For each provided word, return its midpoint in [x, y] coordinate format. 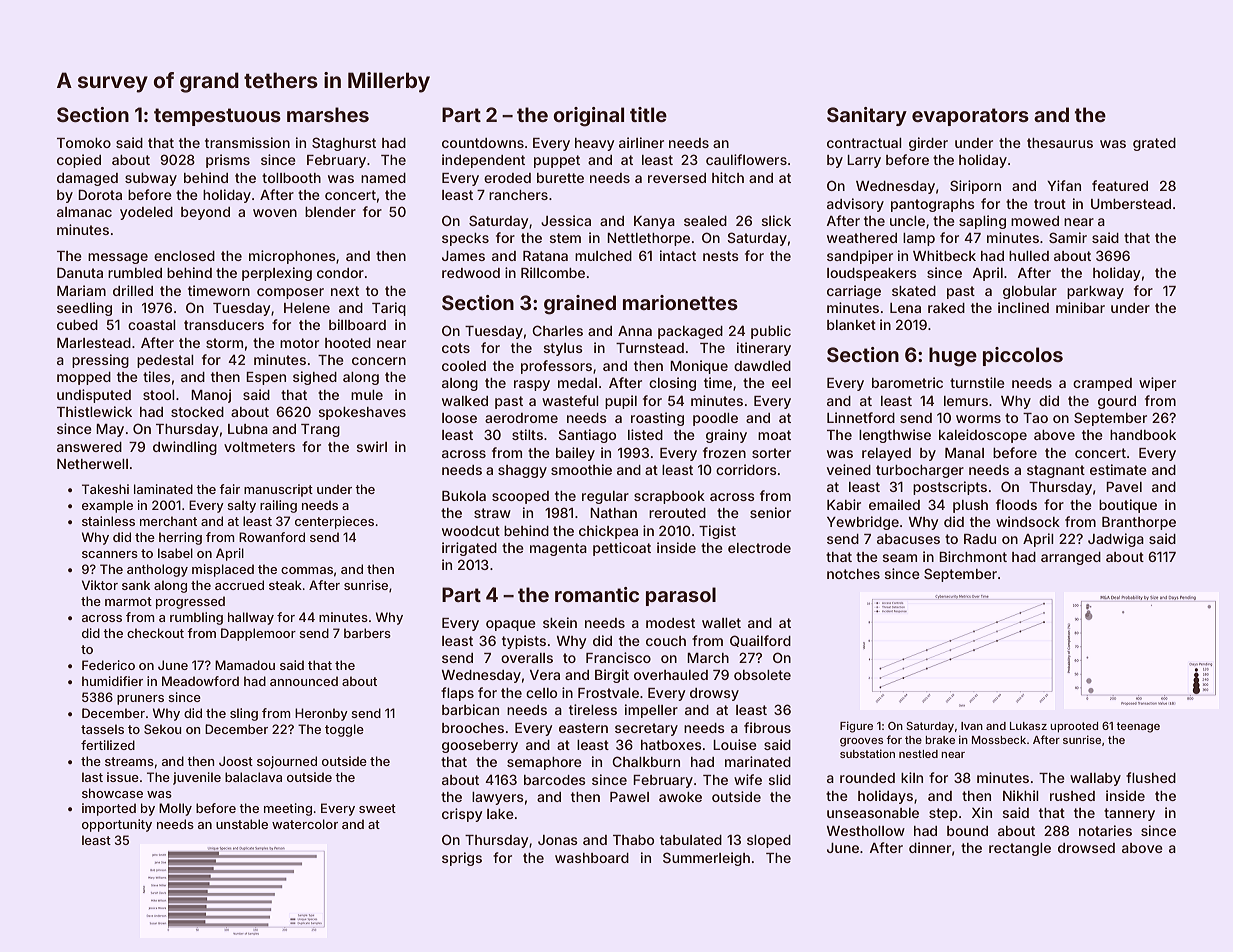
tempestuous [217, 117]
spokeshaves [362, 413]
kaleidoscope [983, 436]
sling [244, 714]
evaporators [970, 117]
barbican [470, 709]
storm [224, 343]
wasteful [570, 400]
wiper [1157, 384]
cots [456, 348]
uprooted [1074, 727]
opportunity [117, 825]
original [588, 117]
